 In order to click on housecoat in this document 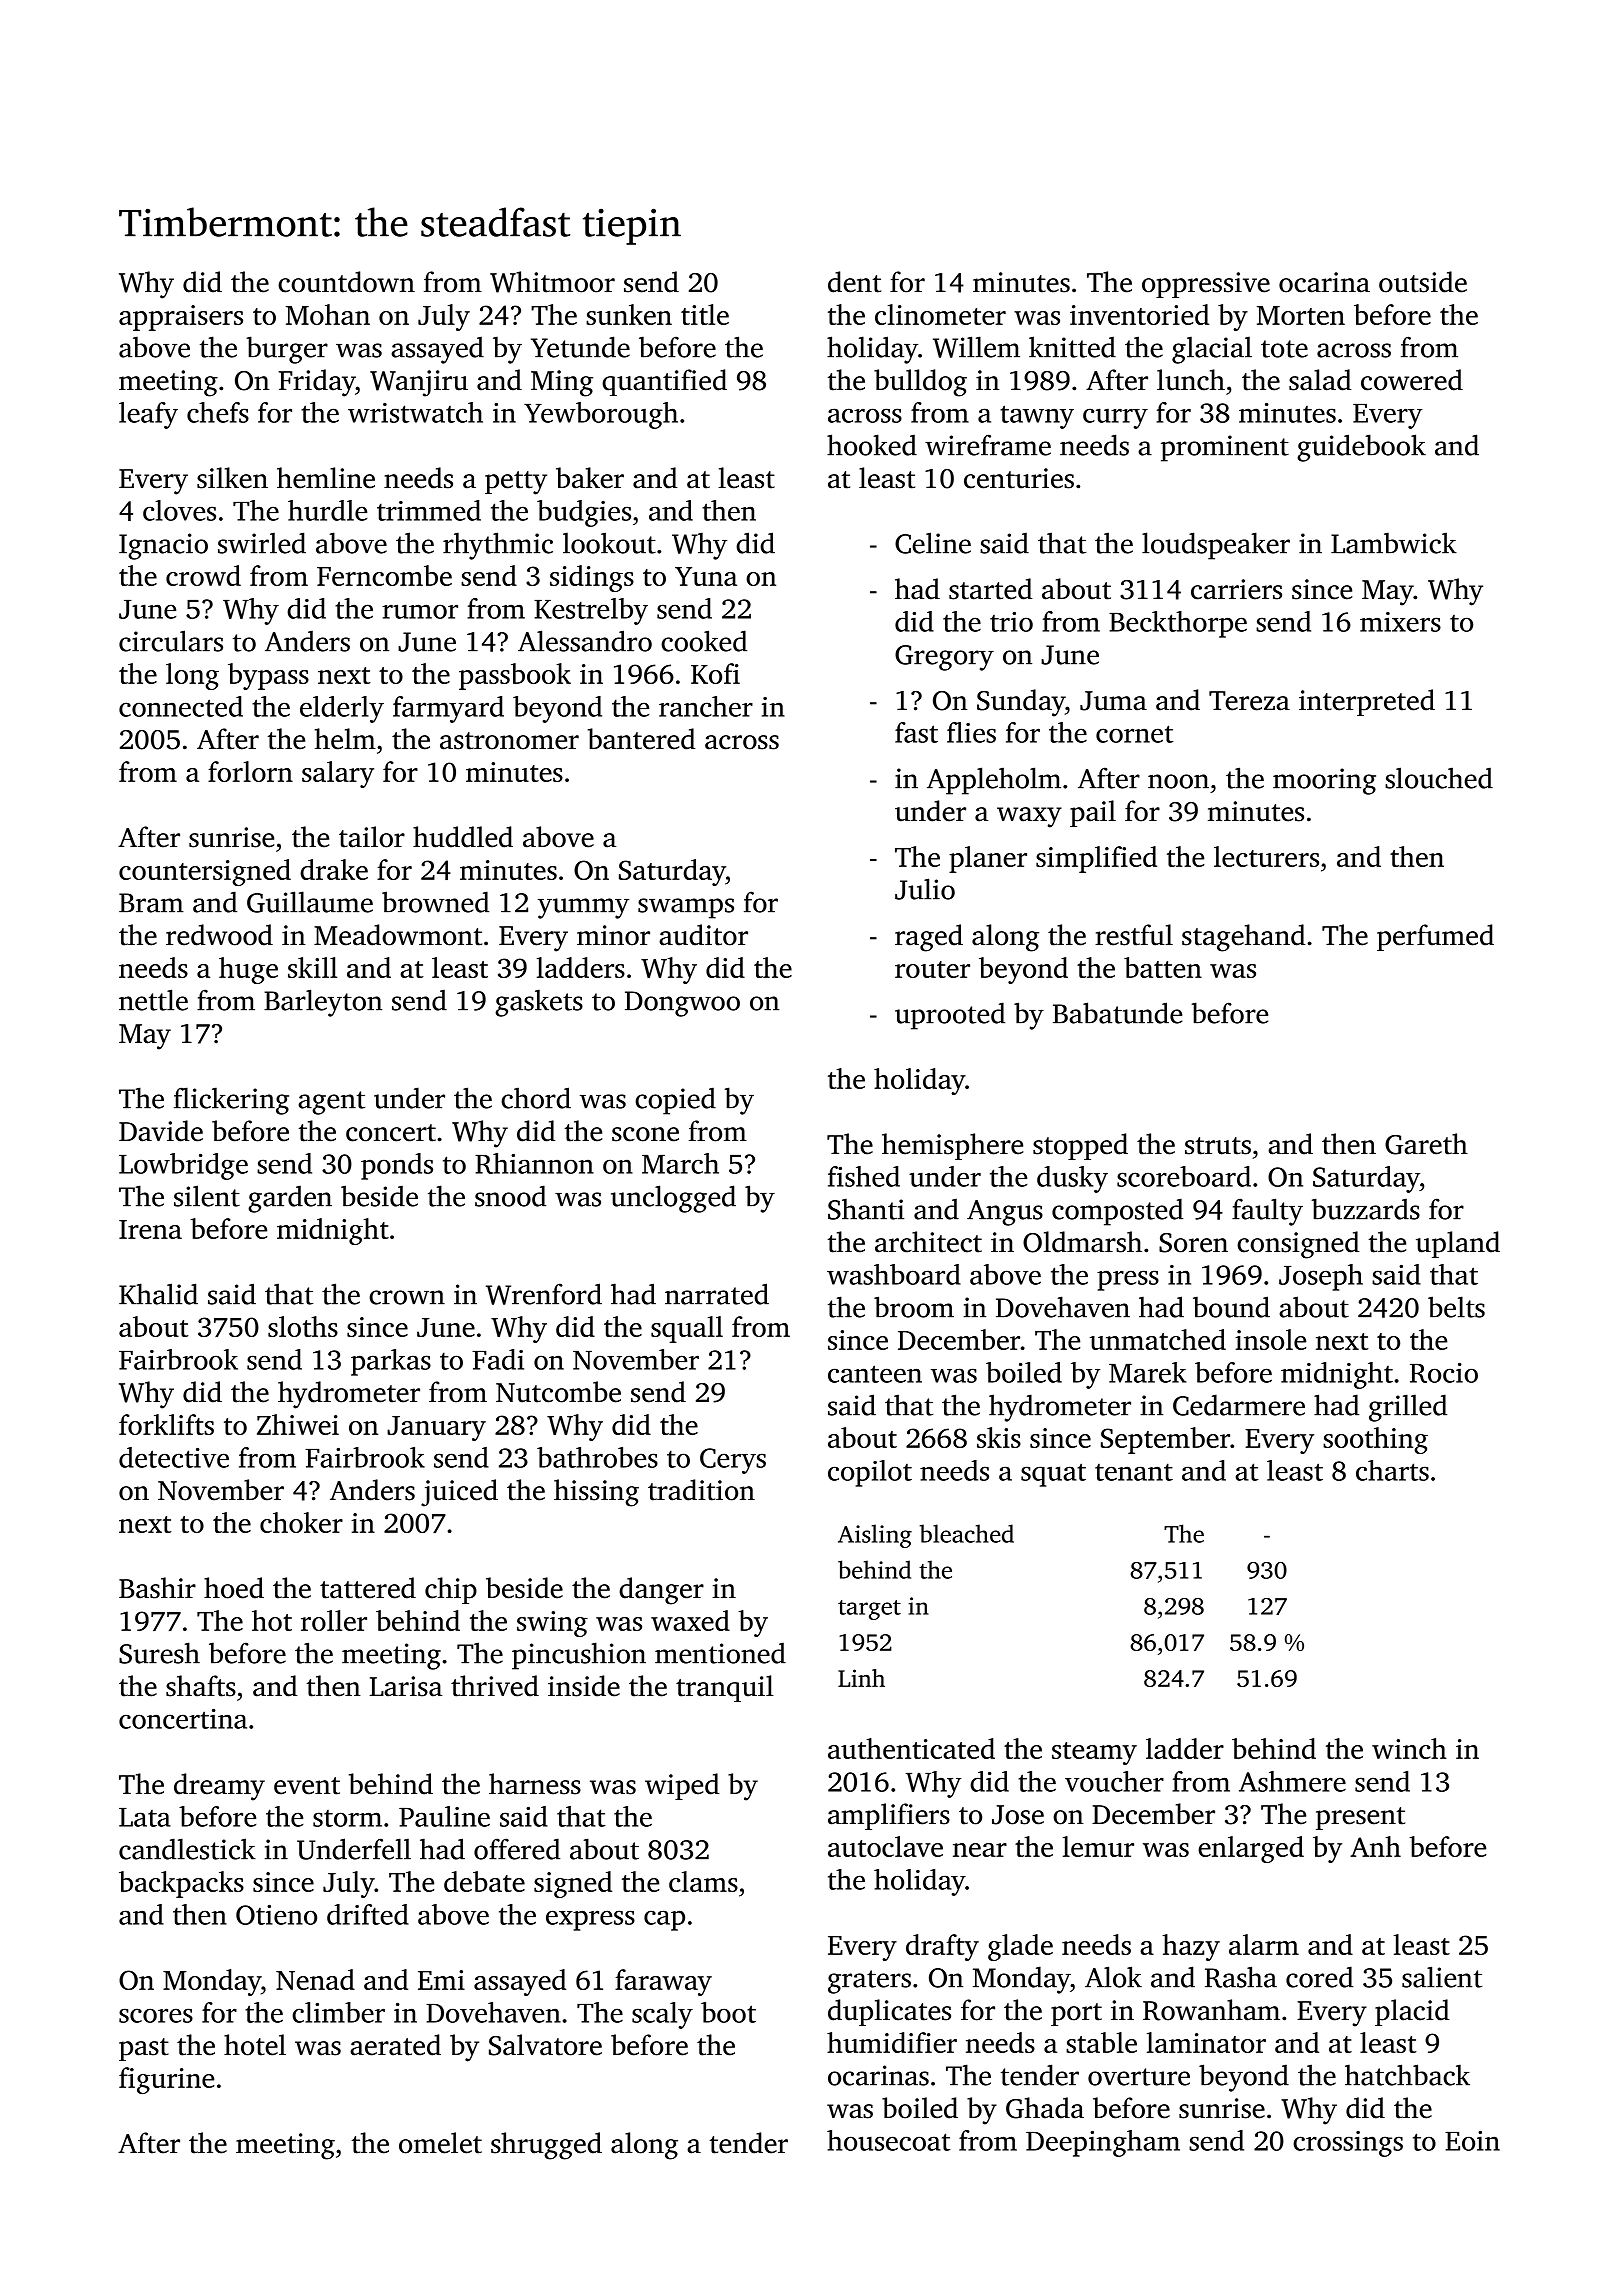, I will do `click(889, 2140)`.
